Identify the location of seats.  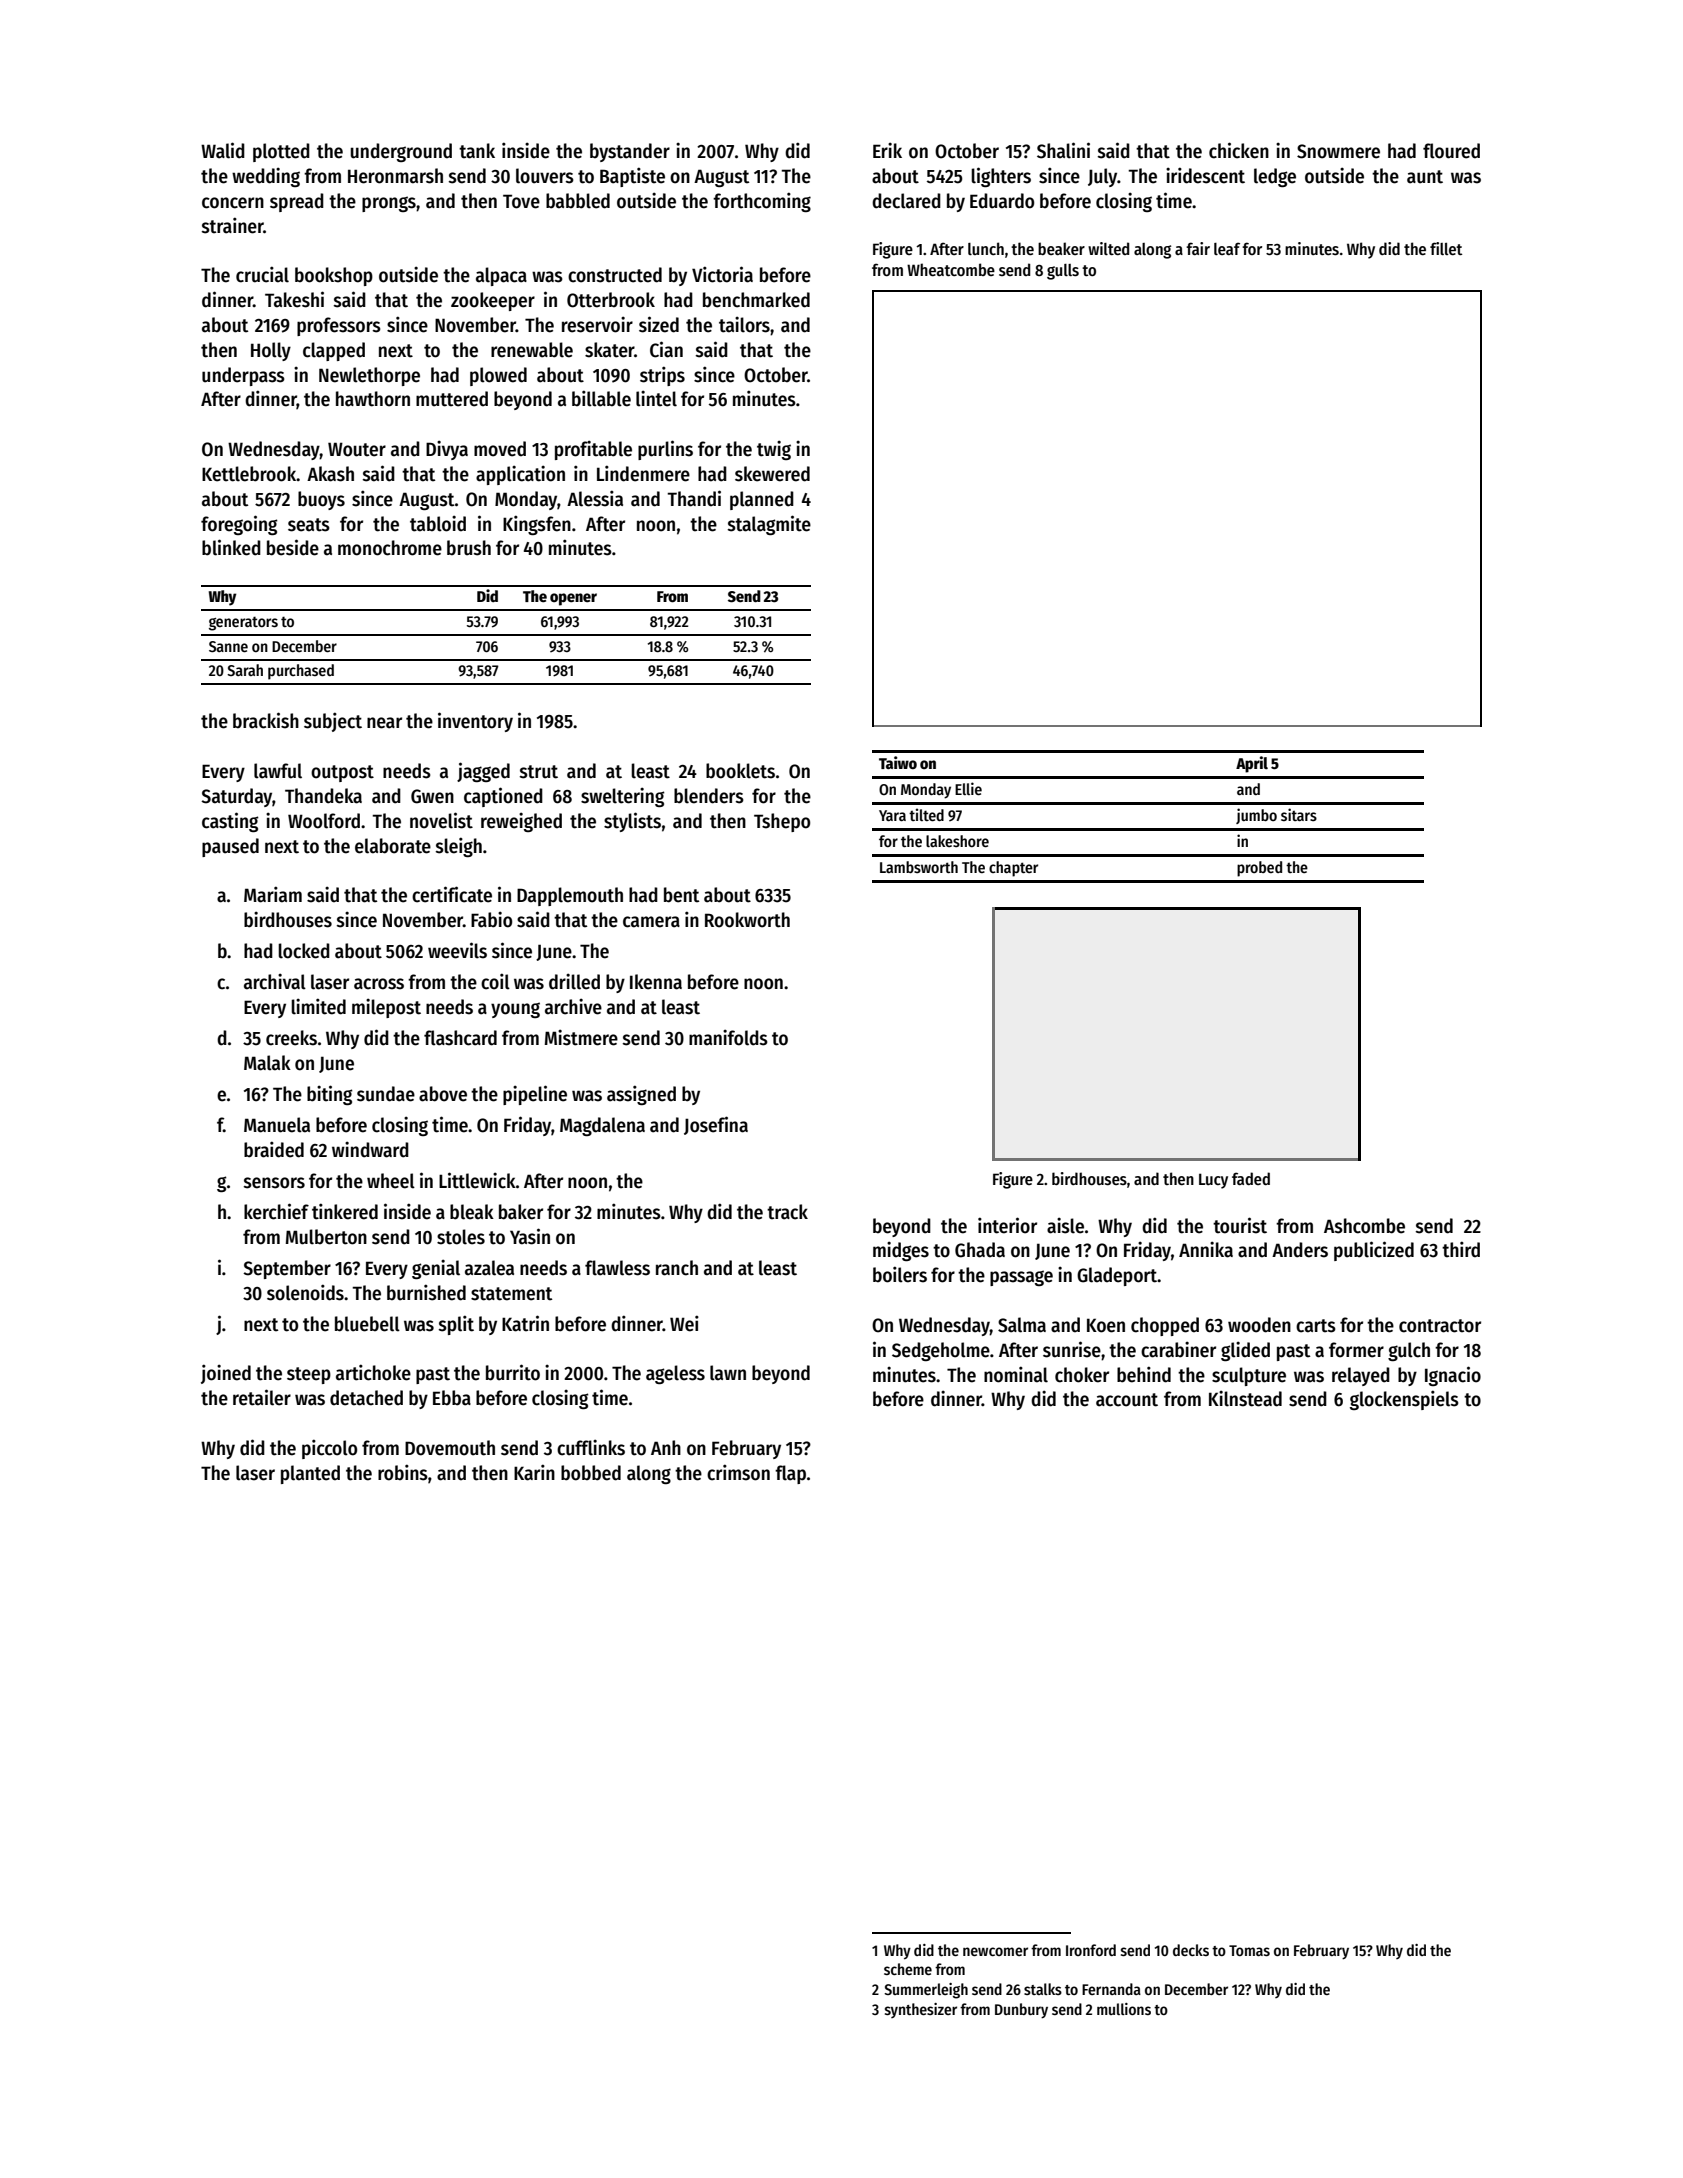
(309, 525).
